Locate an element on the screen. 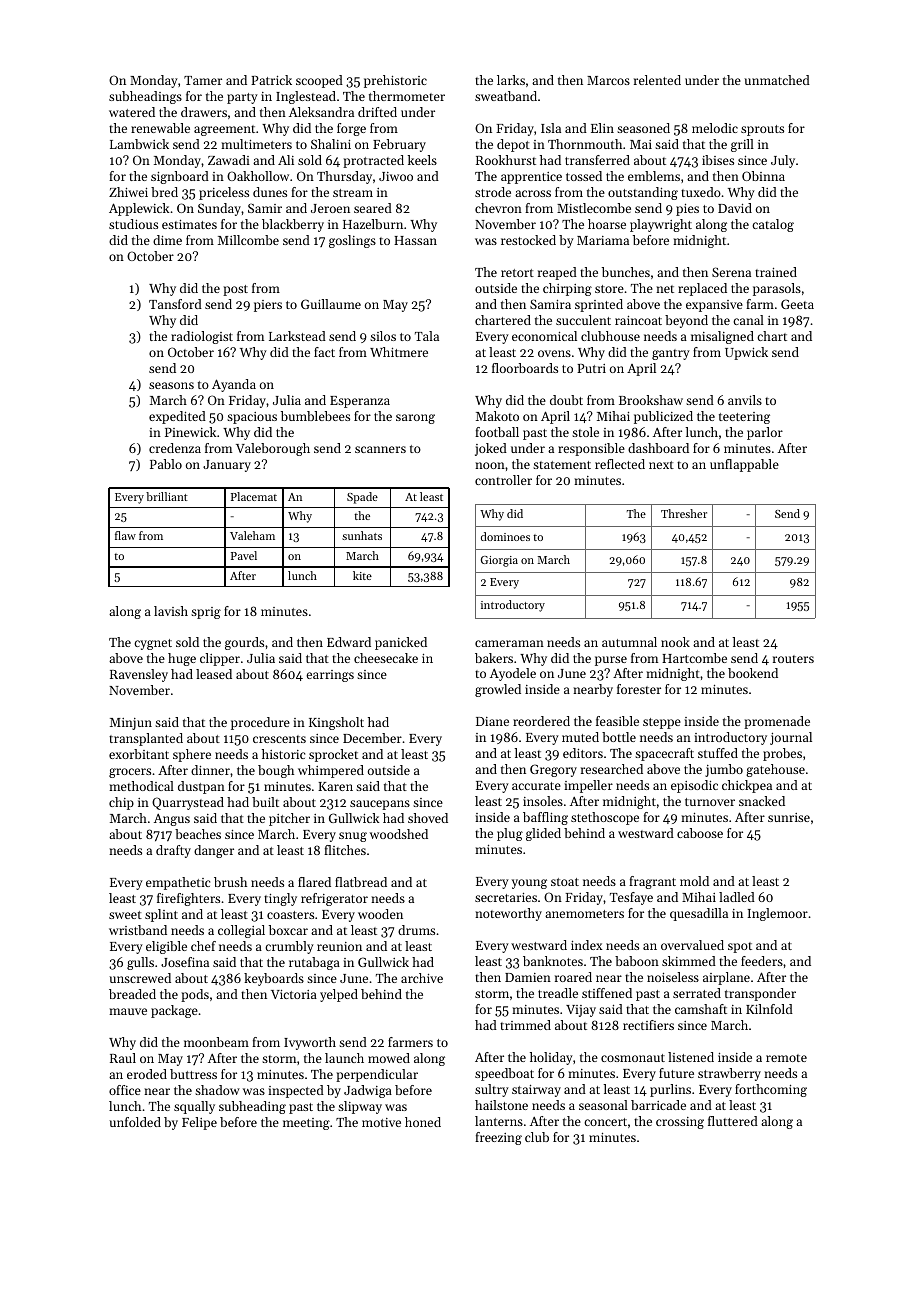  mowed is located at coordinates (389, 1058).
